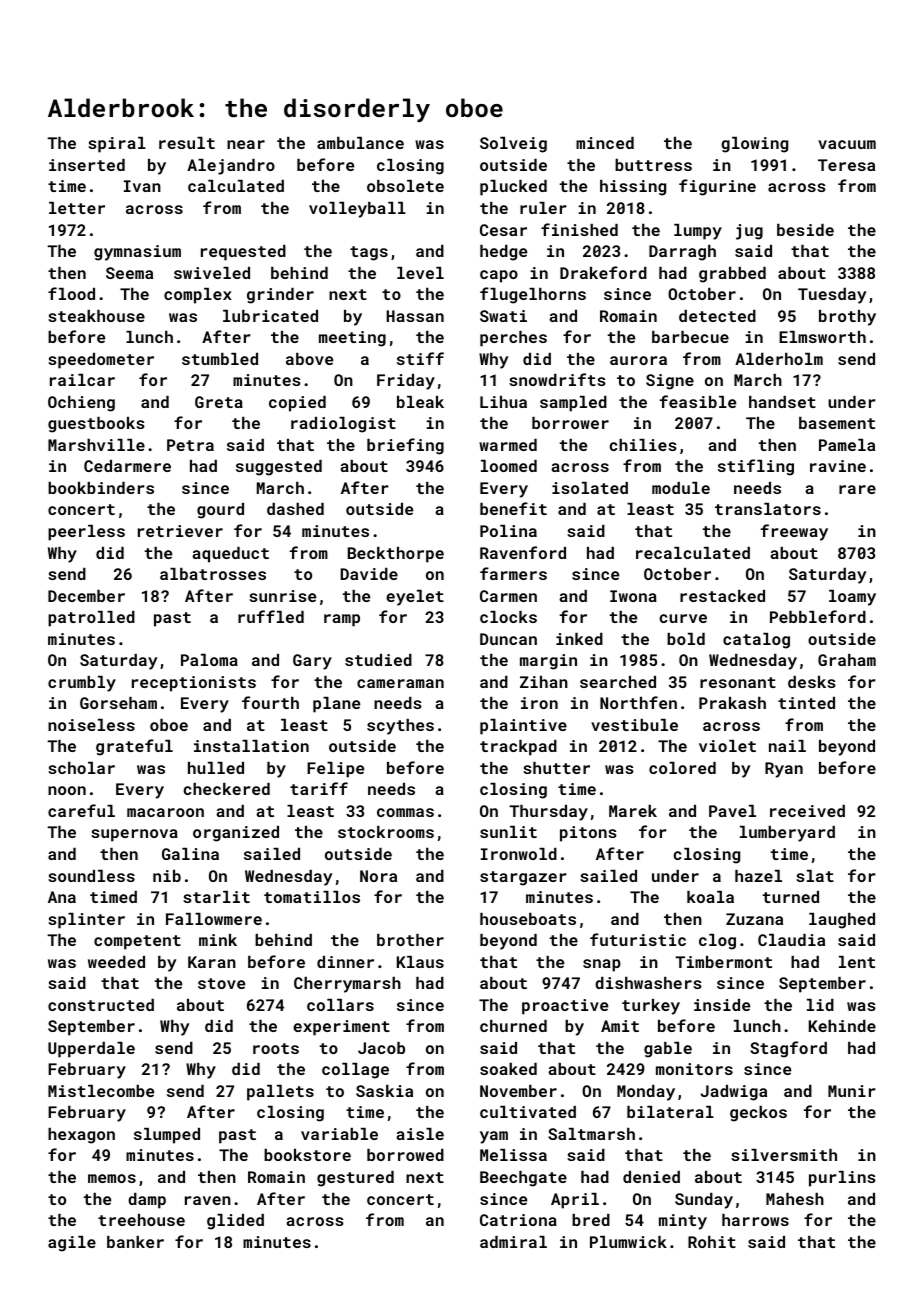 This page has width=924, height=1308. Describe the element at coordinates (112, 1178) in the page. I see `memos` at that location.
